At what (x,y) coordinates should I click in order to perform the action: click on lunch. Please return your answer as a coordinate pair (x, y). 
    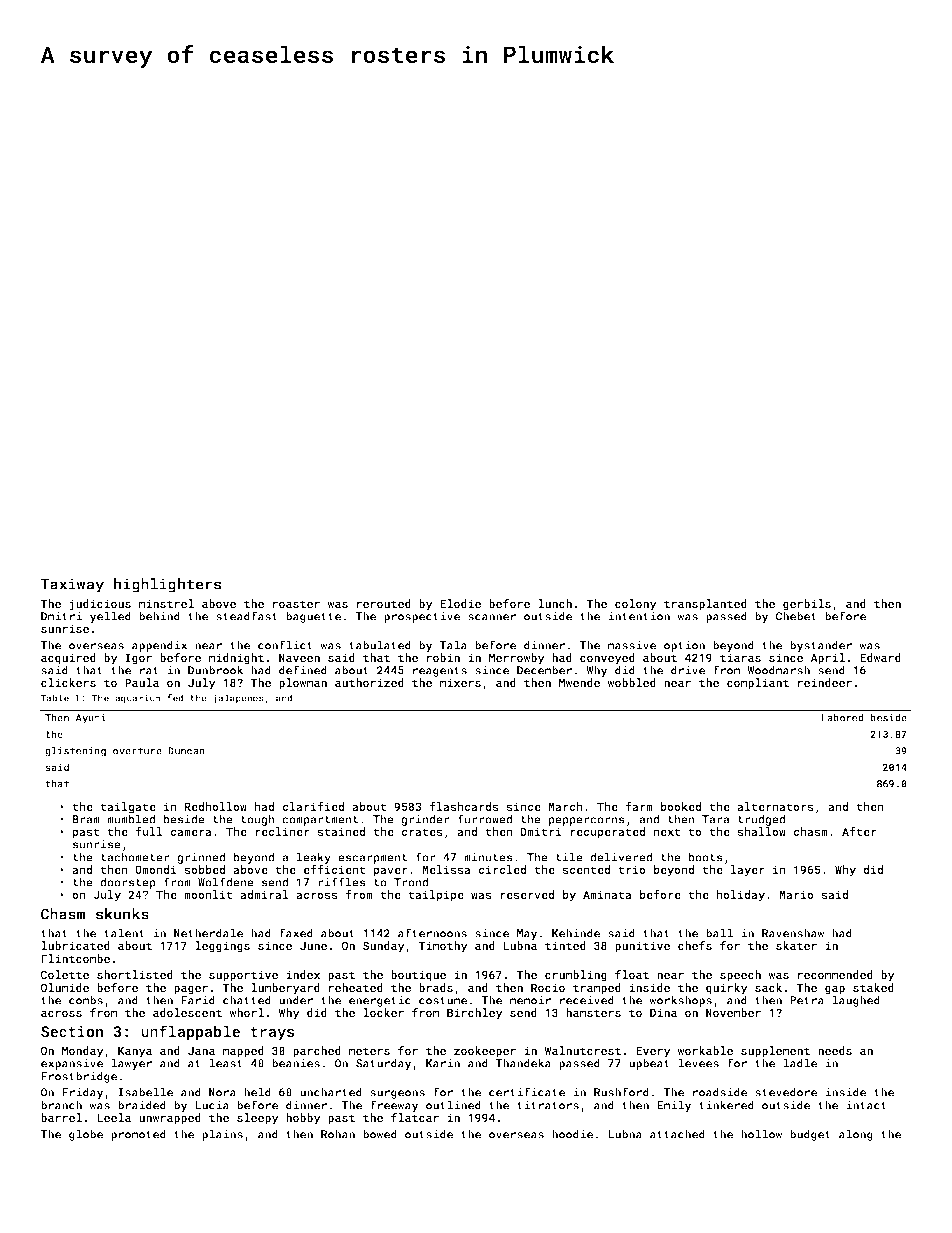
    Looking at the image, I should click on (555, 603).
